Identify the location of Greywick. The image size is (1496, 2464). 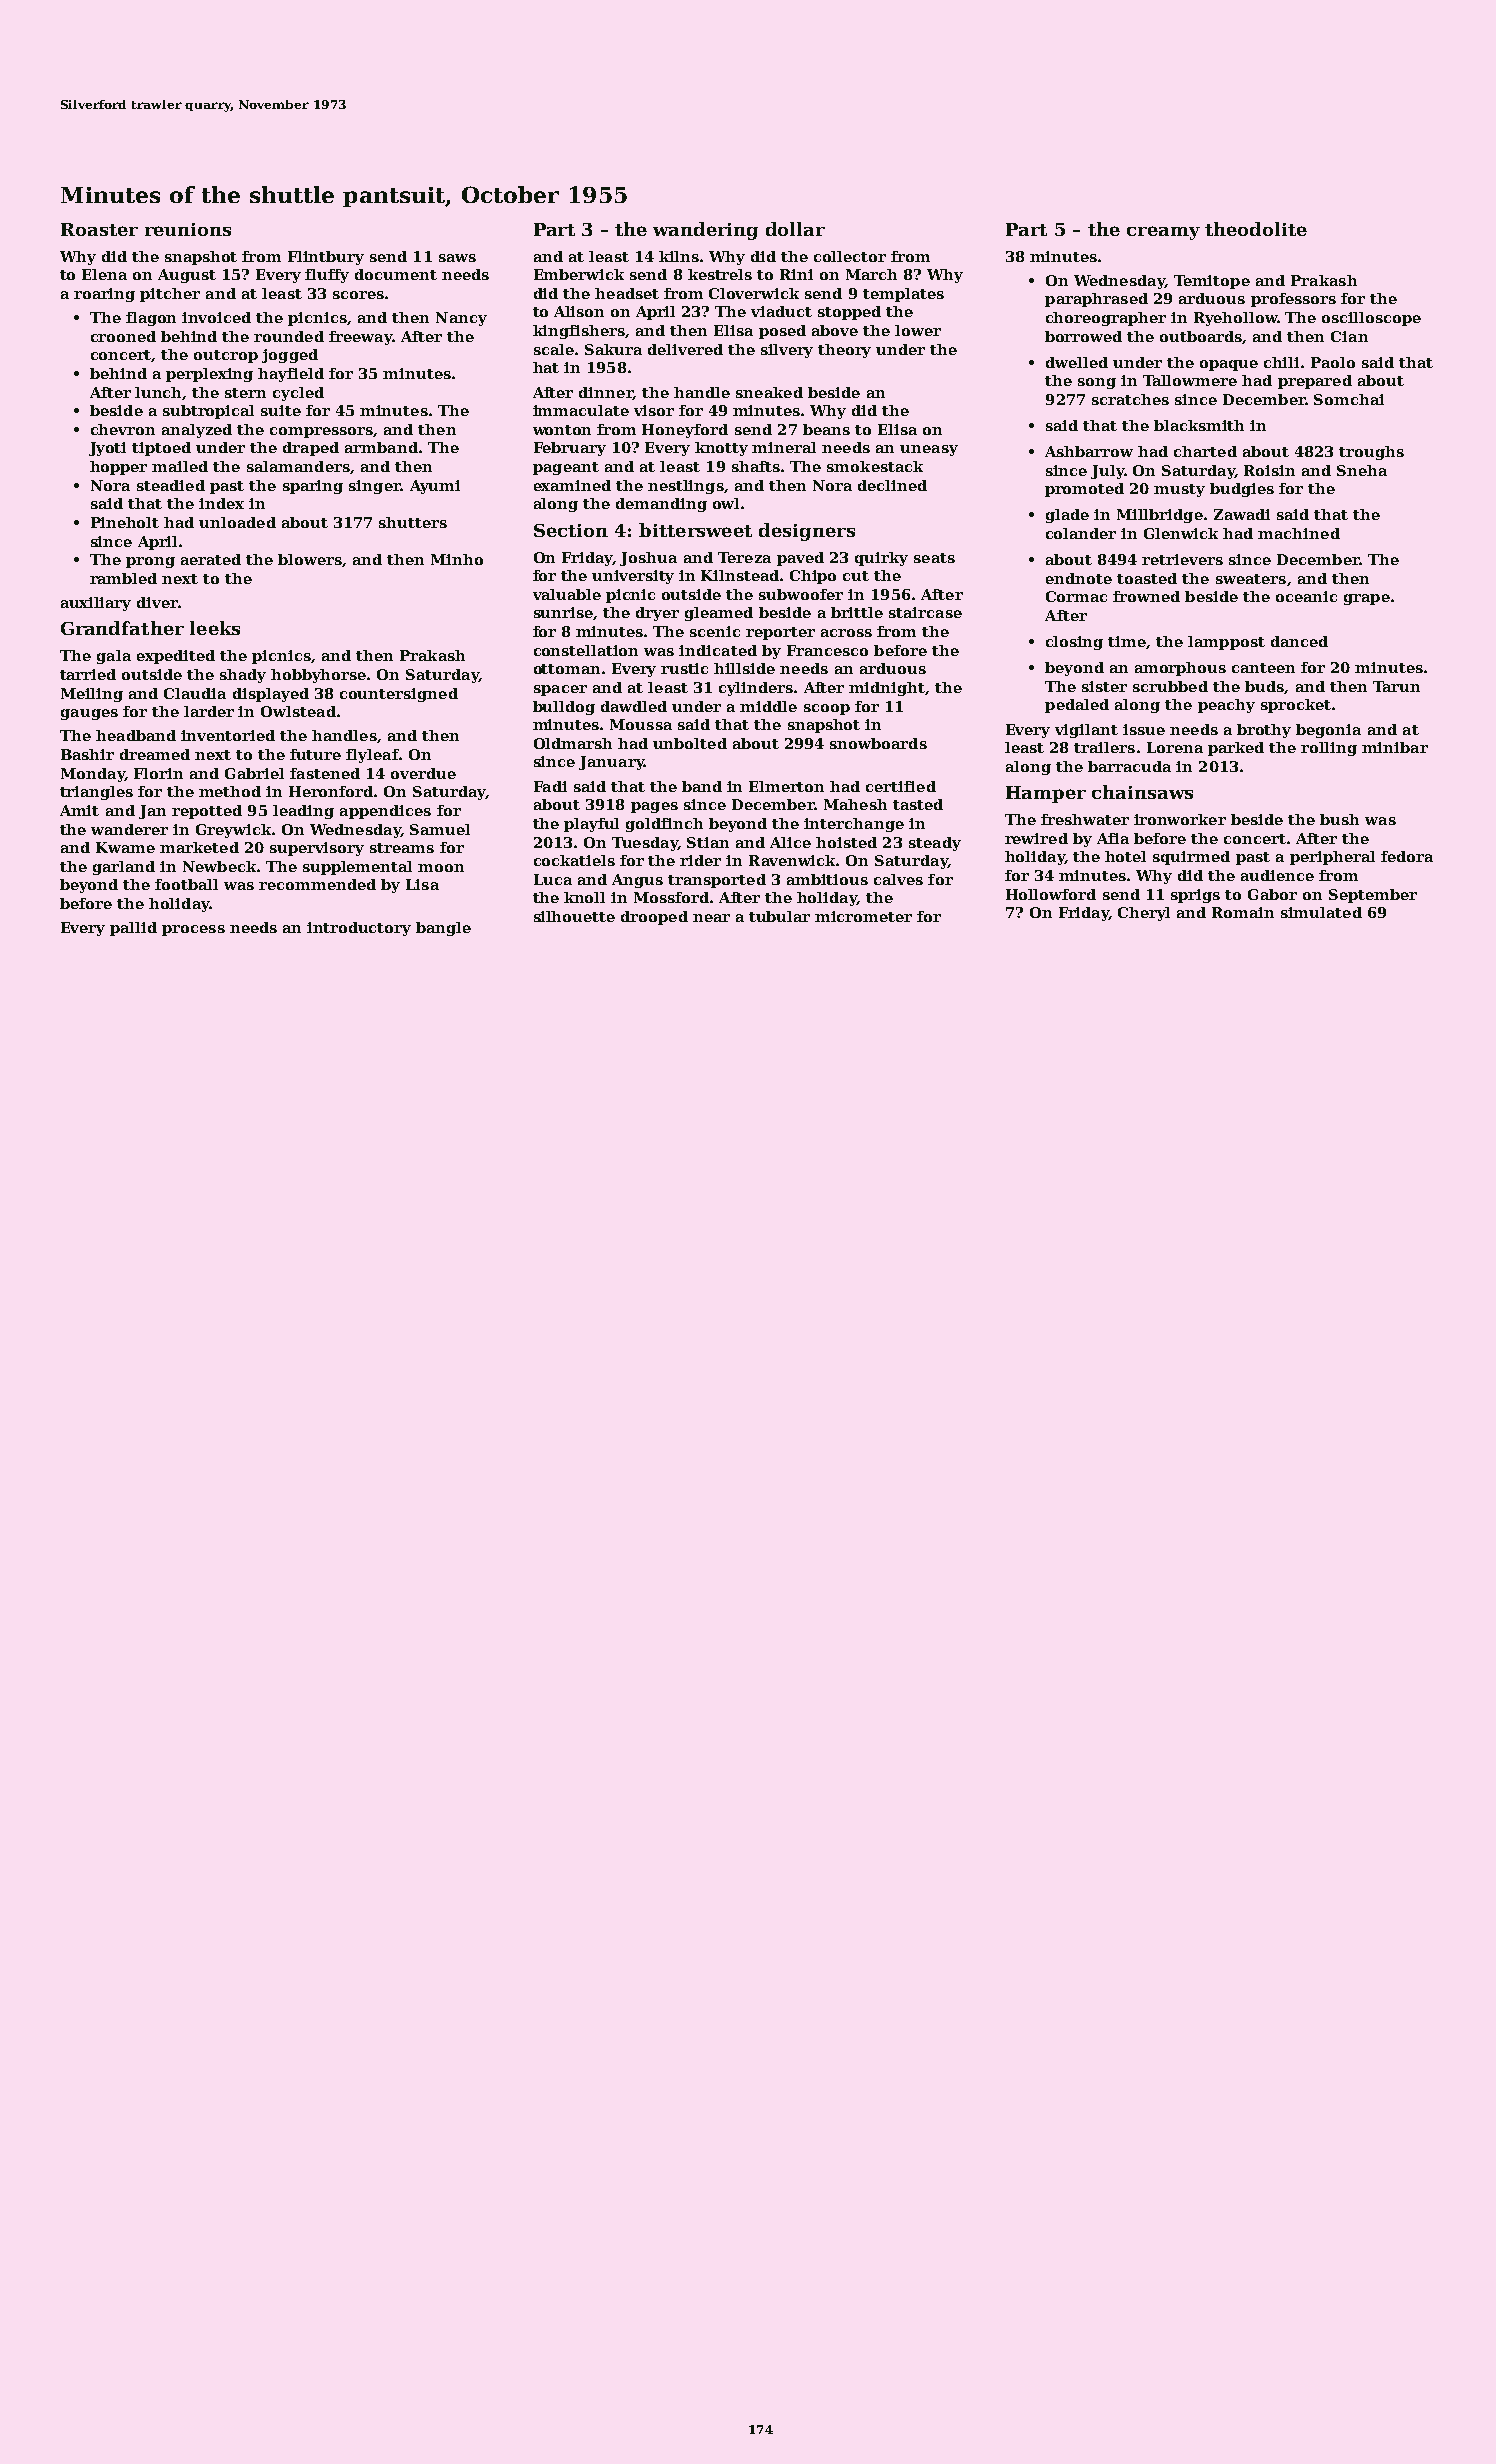
(233, 831).
